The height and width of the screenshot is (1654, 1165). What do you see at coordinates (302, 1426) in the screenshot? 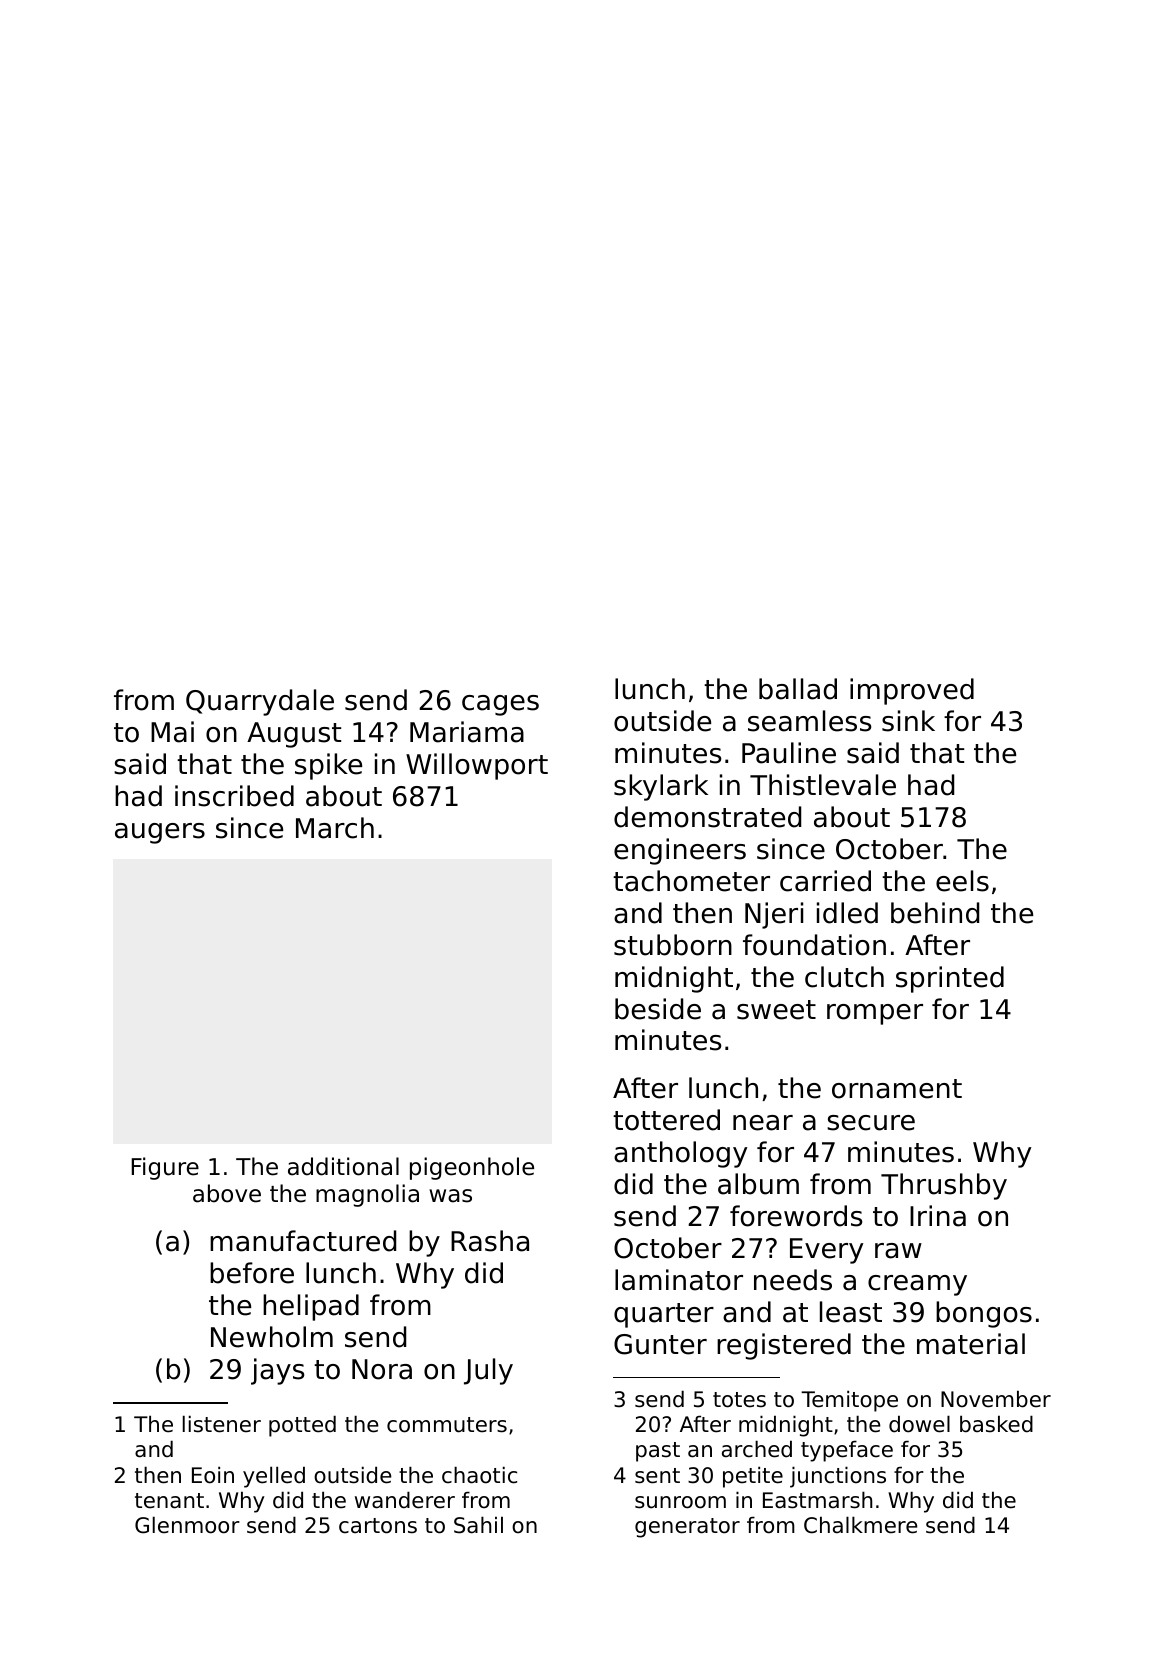
I see `potted` at bounding box center [302, 1426].
